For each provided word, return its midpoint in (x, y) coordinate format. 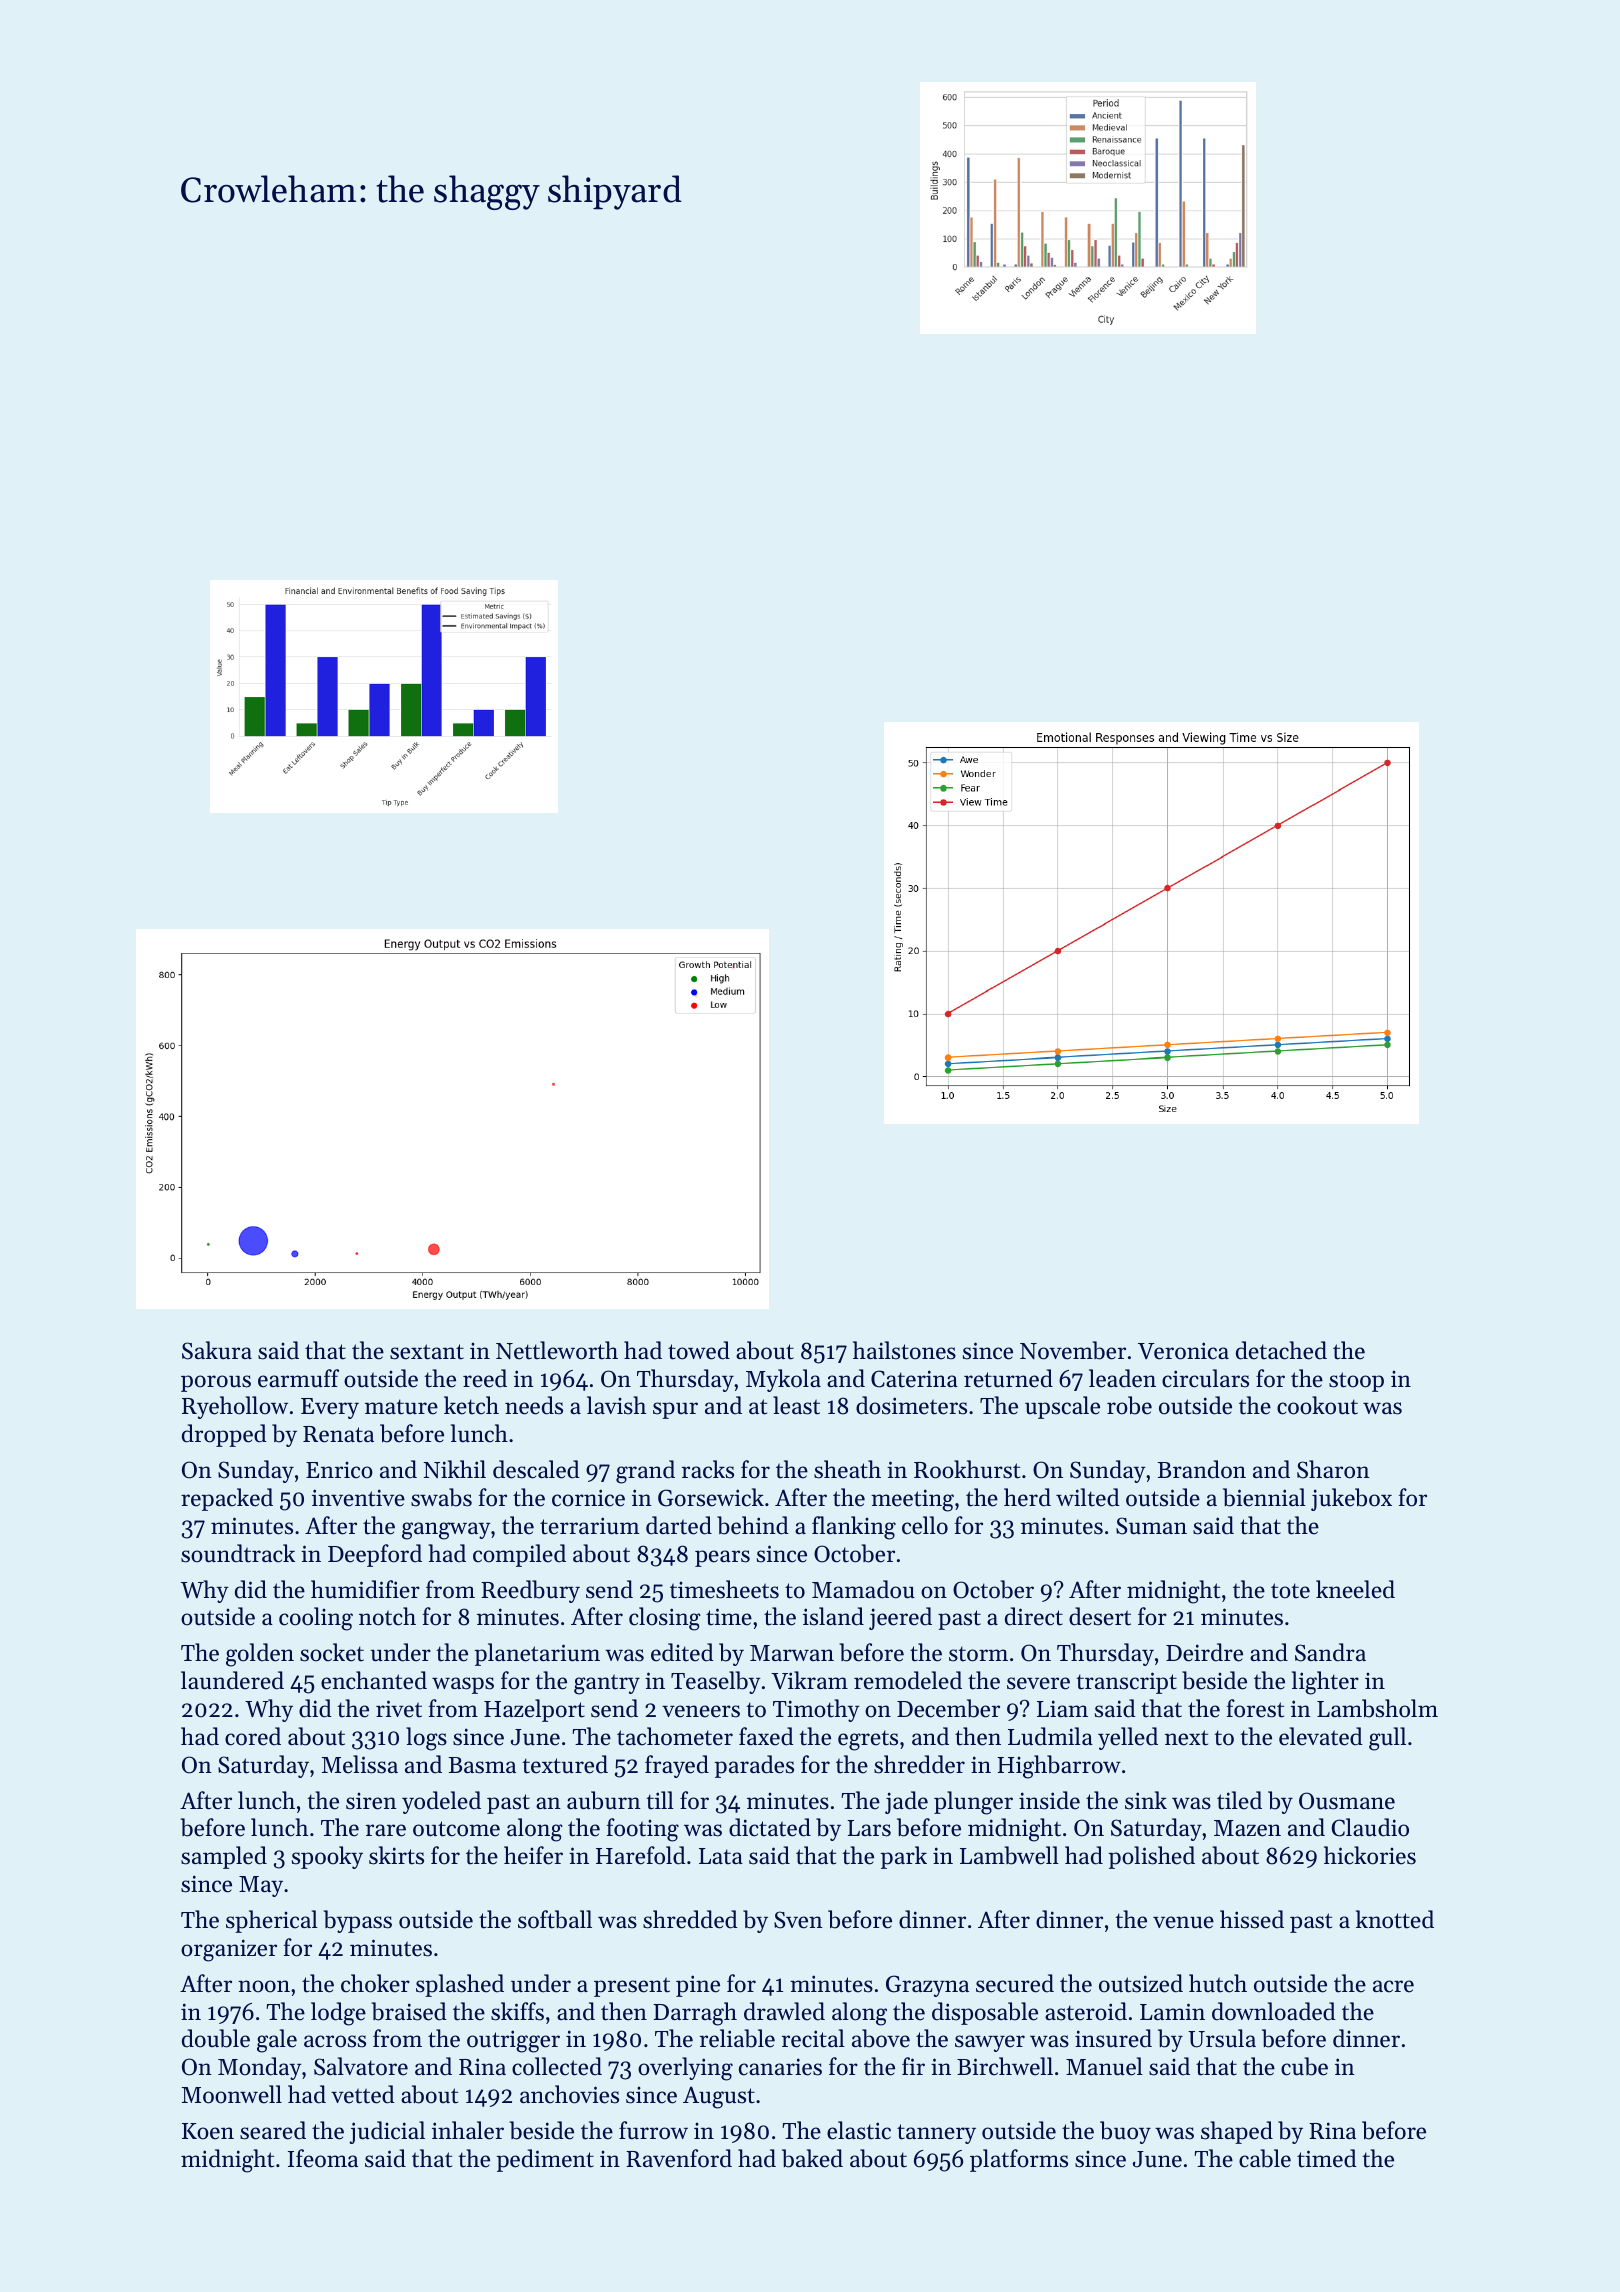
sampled (224, 1857)
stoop (1356, 1382)
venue (1183, 1922)
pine (698, 1986)
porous (216, 1383)
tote (1290, 1591)
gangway (446, 1531)
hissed (1252, 1919)
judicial (387, 2132)
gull (1387, 1739)
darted (679, 1525)
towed (699, 1350)
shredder (919, 1764)
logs (426, 1739)
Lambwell (1009, 1855)
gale (277, 2041)
